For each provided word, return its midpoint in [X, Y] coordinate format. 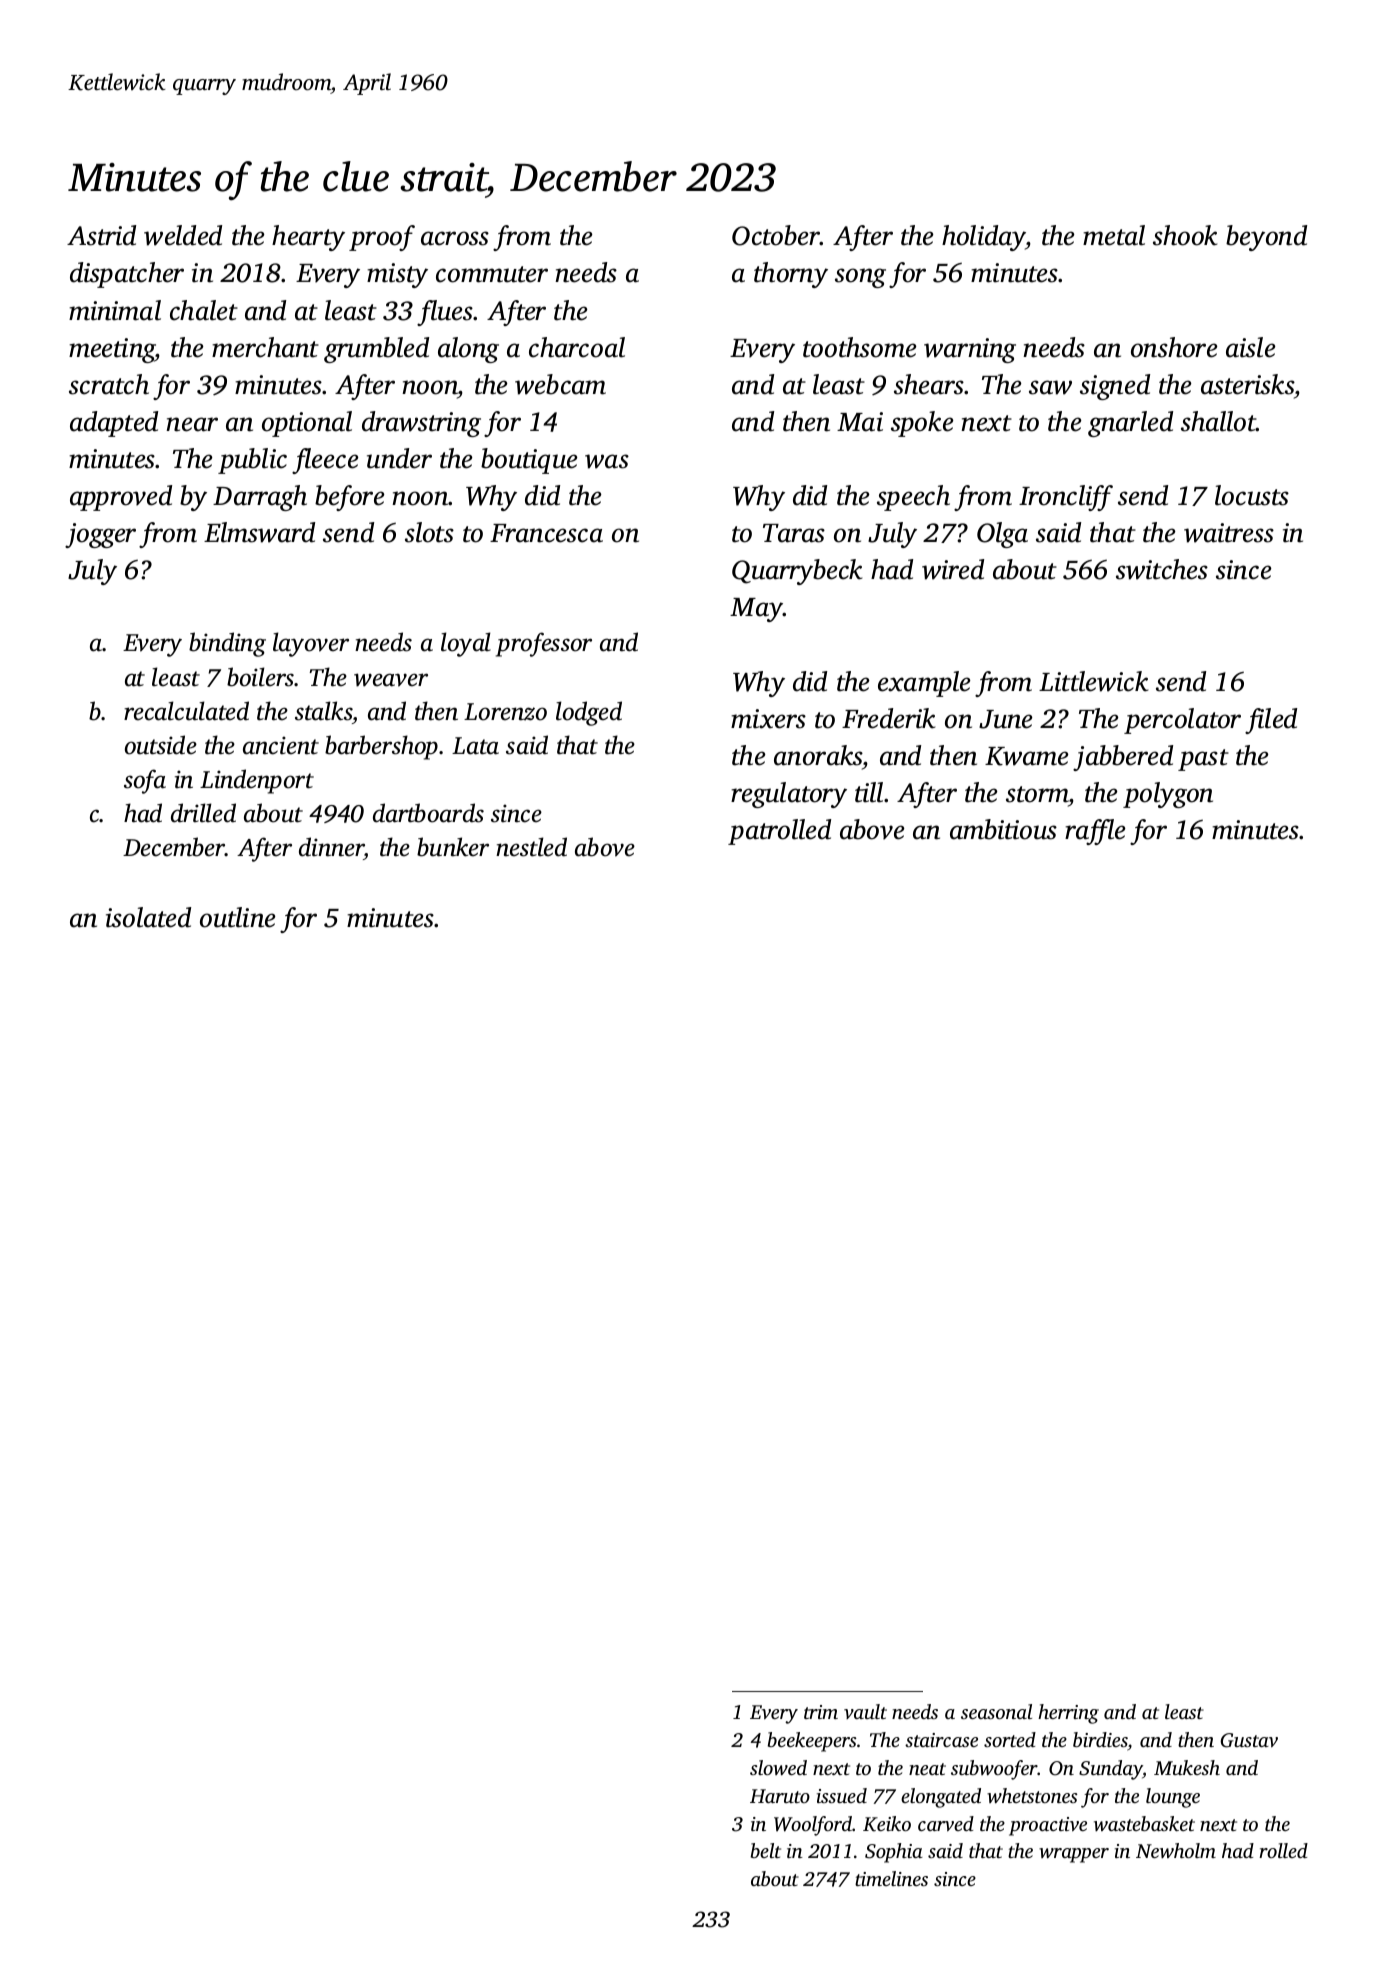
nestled [531, 847]
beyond [1266, 238]
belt [766, 1850]
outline [238, 917]
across [455, 238]
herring [1068, 1714]
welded [183, 235]
